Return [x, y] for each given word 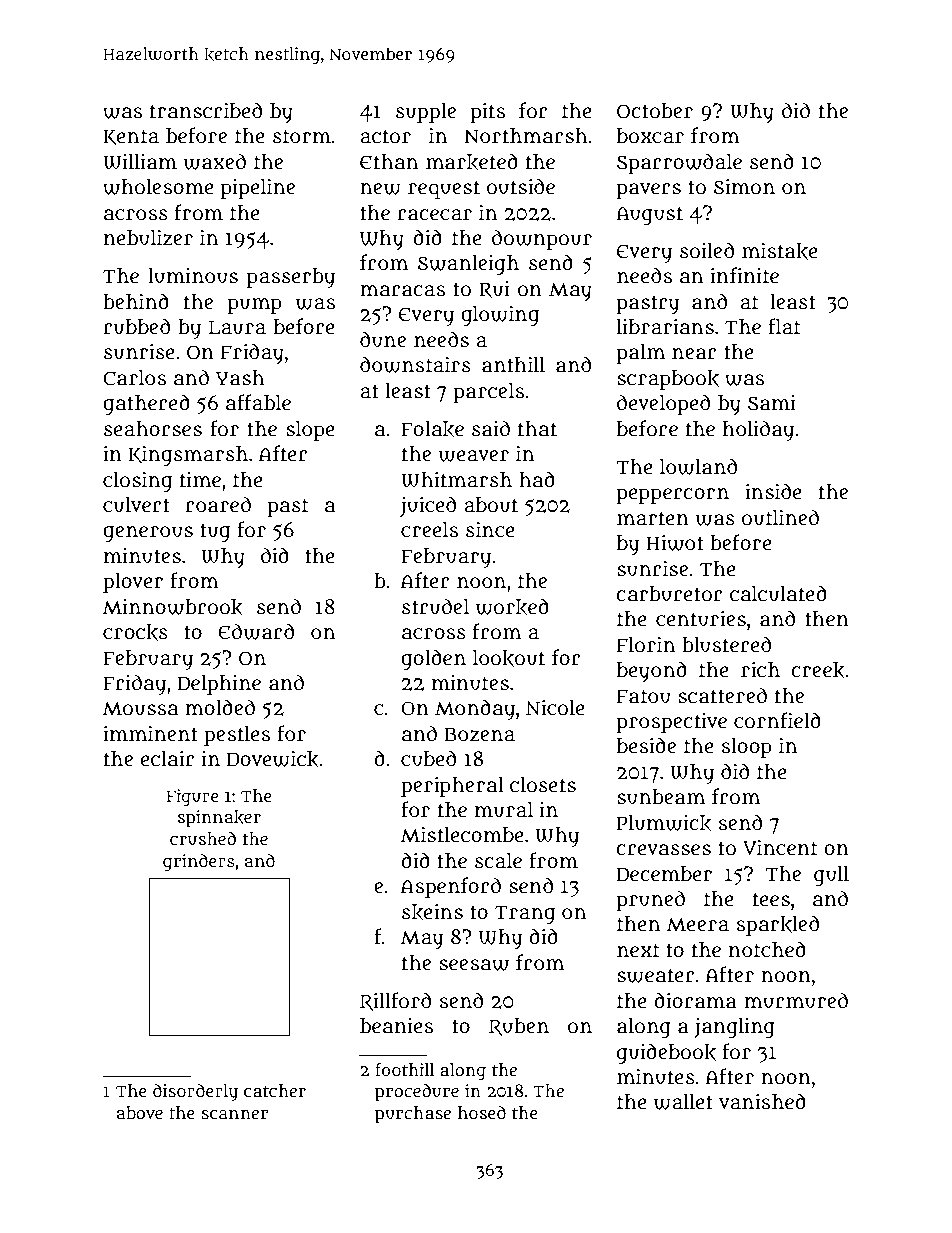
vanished [762, 1101]
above [140, 1112]
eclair [167, 759]
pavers [648, 191]
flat [784, 326]
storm [302, 136]
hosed [482, 1112]
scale [498, 861]
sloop [747, 748]
